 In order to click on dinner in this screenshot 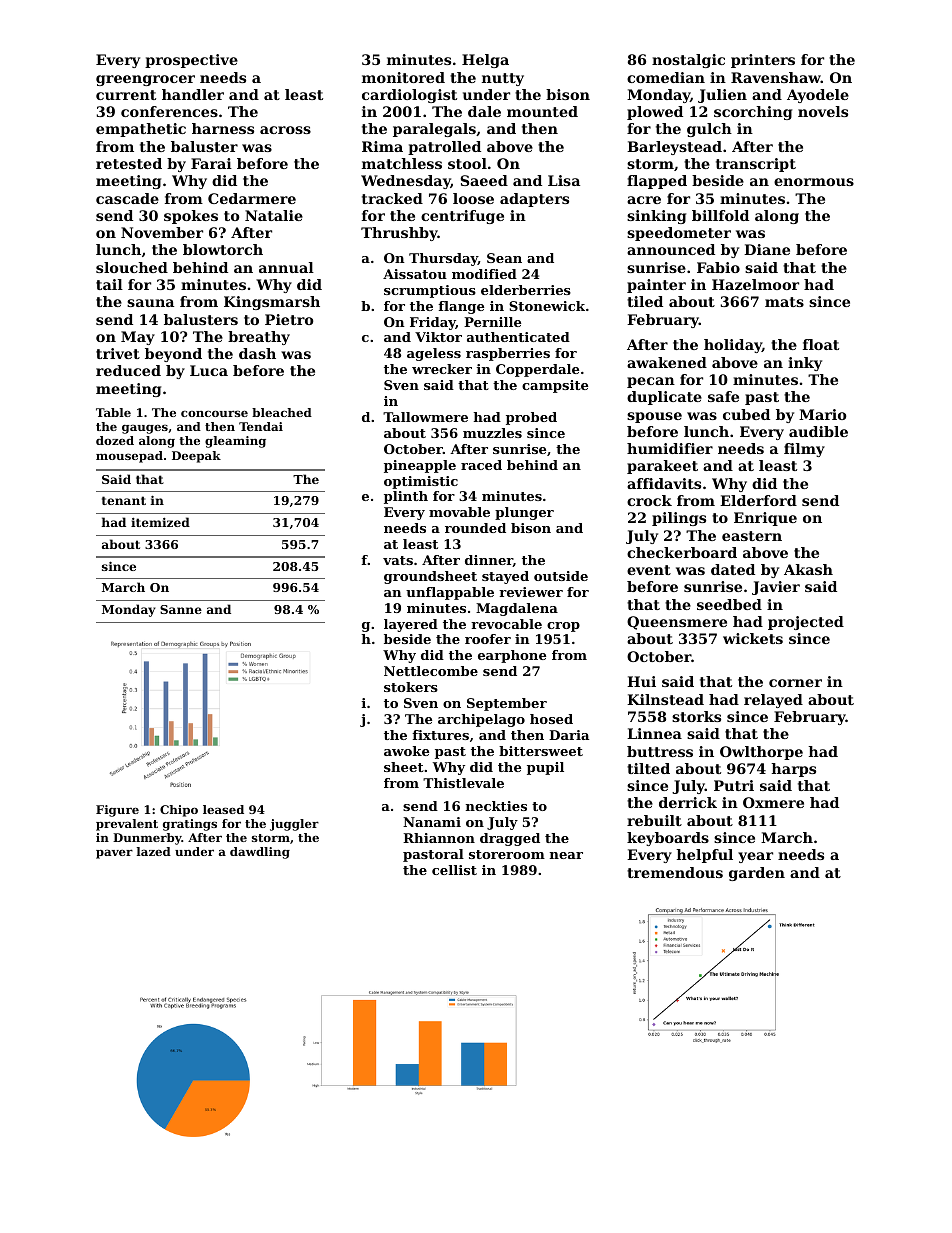, I will do `click(489, 561)`.
